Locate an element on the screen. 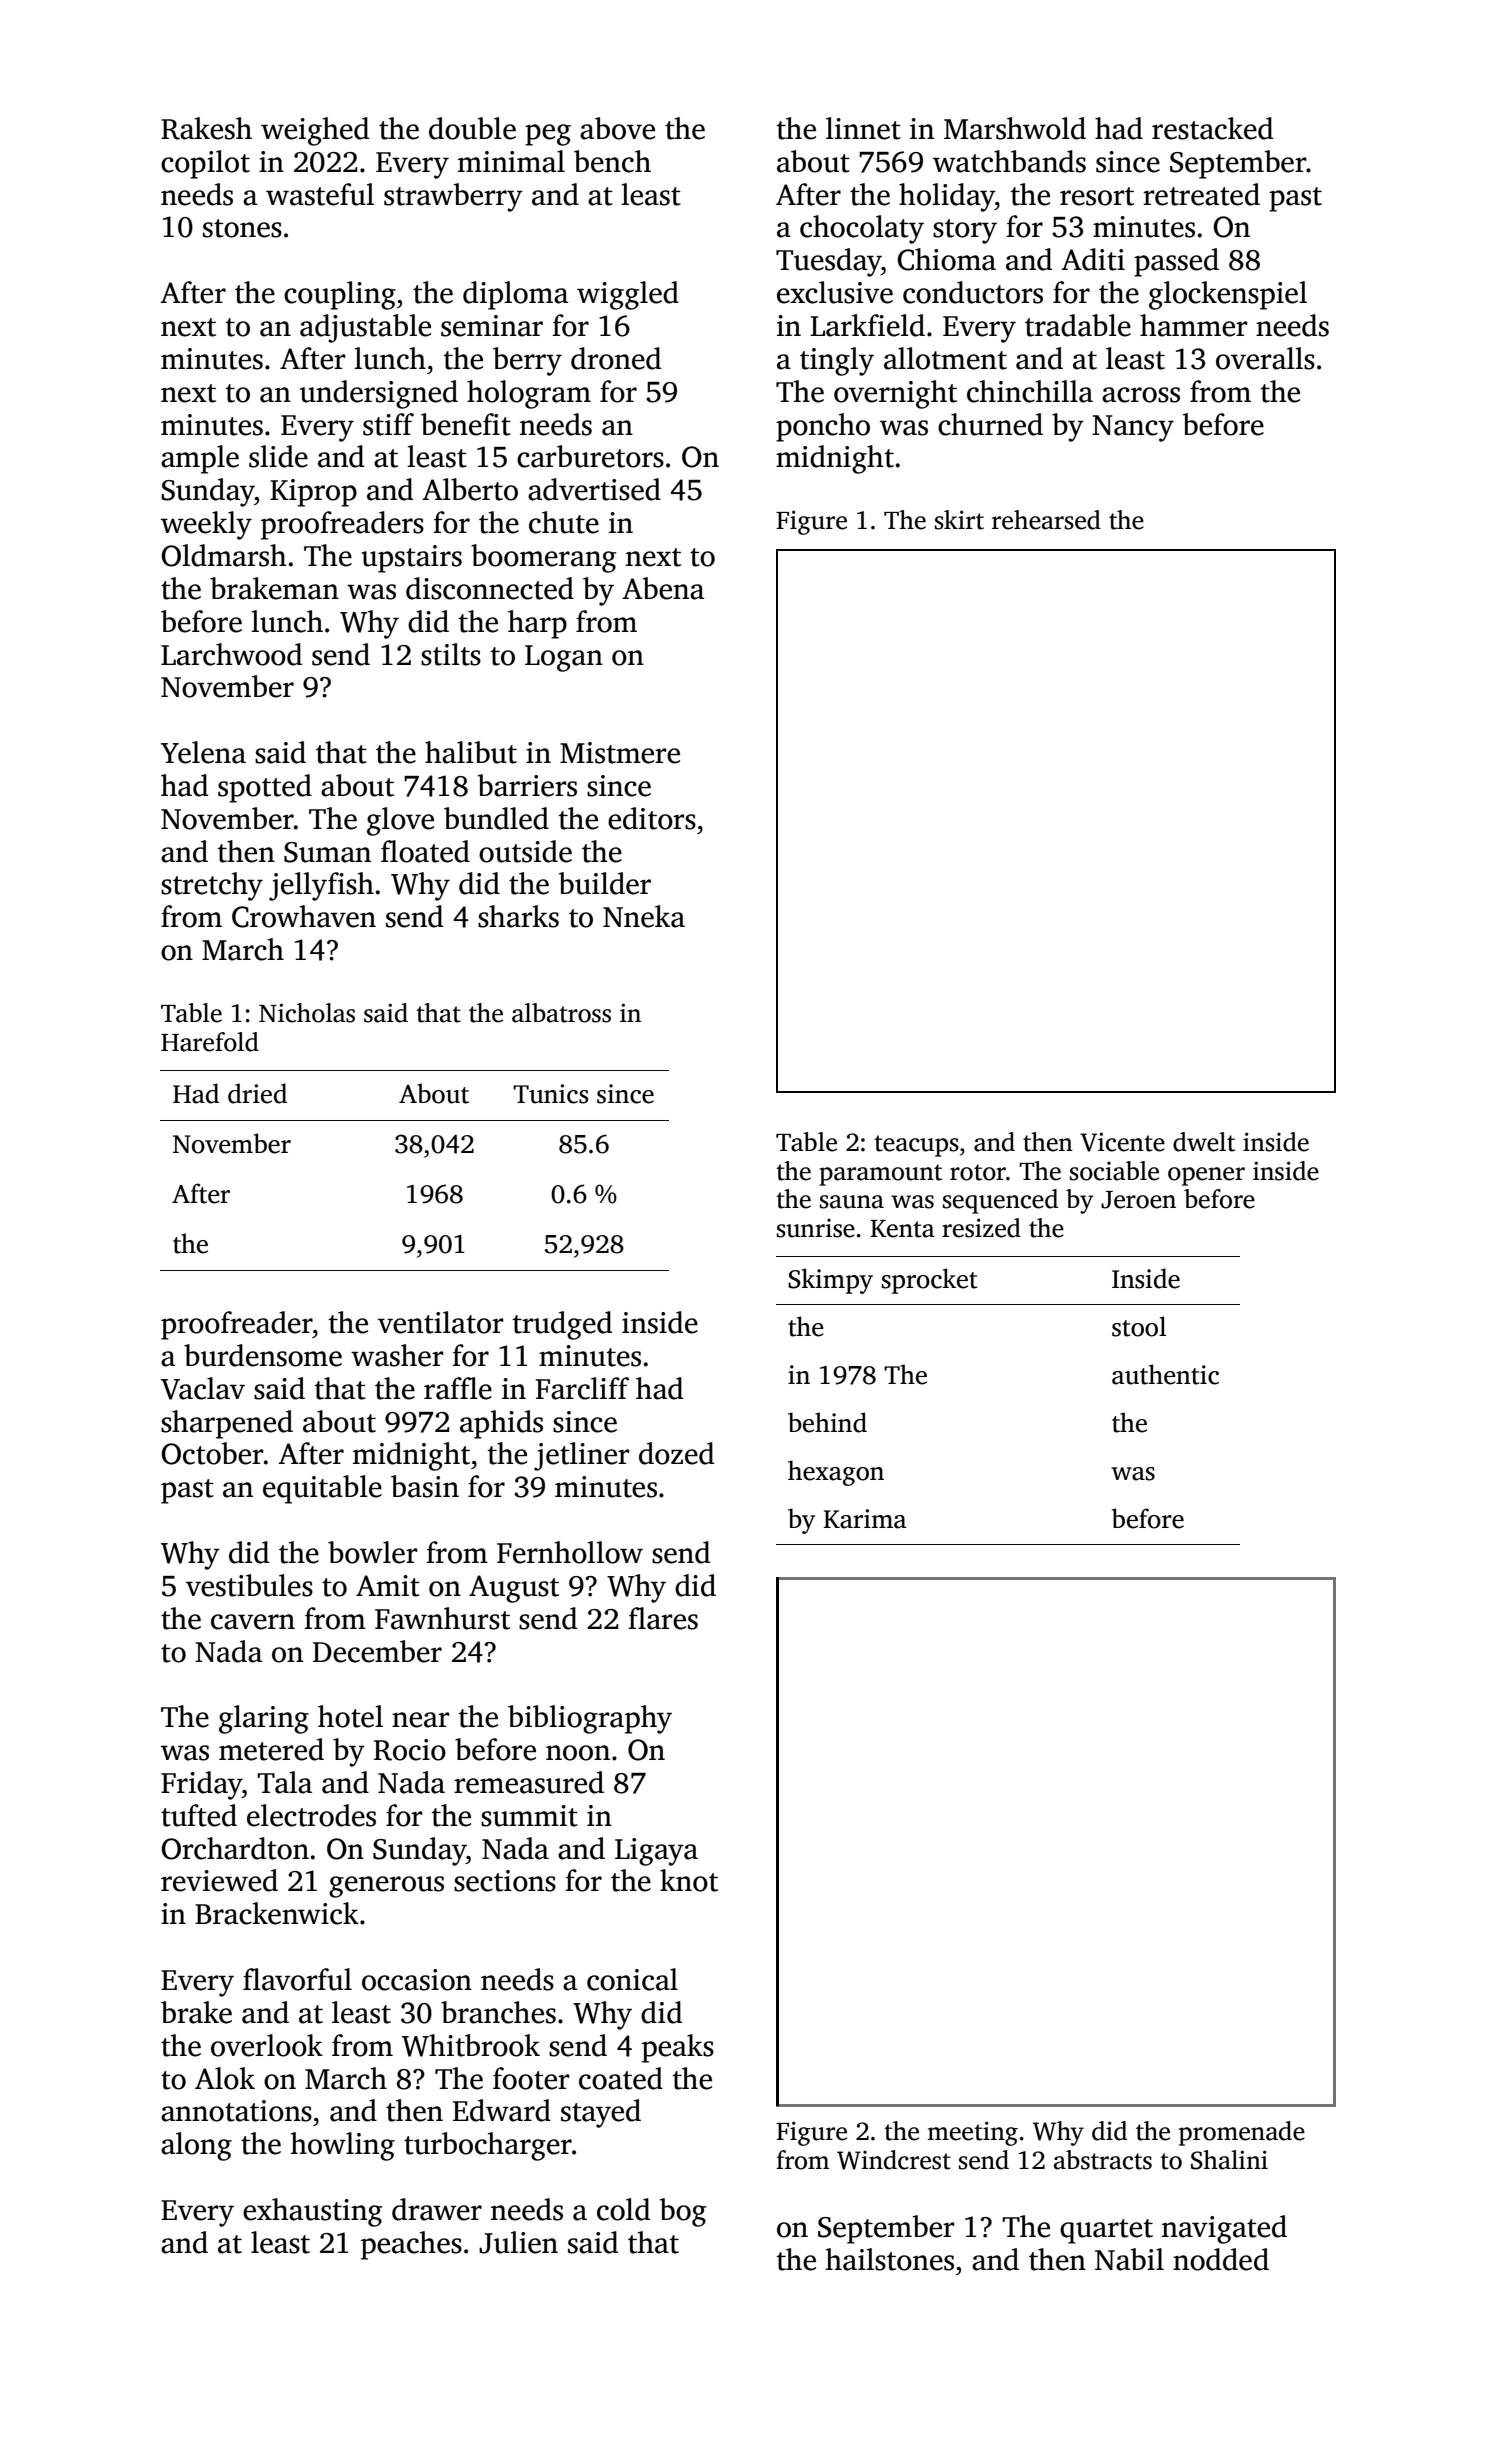  dwelt is located at coordinates (1204, 1142).
